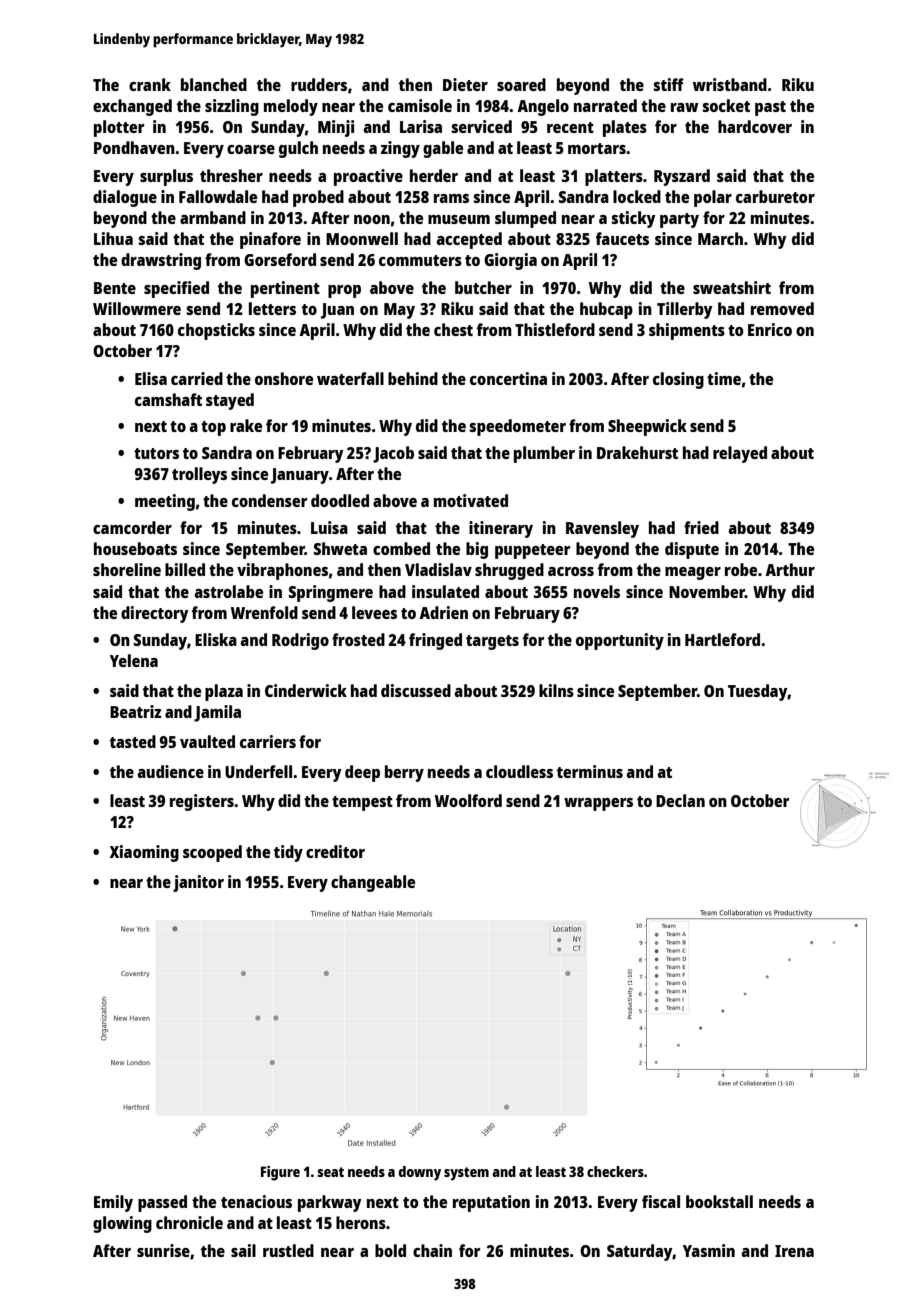  I want to click on system, so click(466, 1174).
